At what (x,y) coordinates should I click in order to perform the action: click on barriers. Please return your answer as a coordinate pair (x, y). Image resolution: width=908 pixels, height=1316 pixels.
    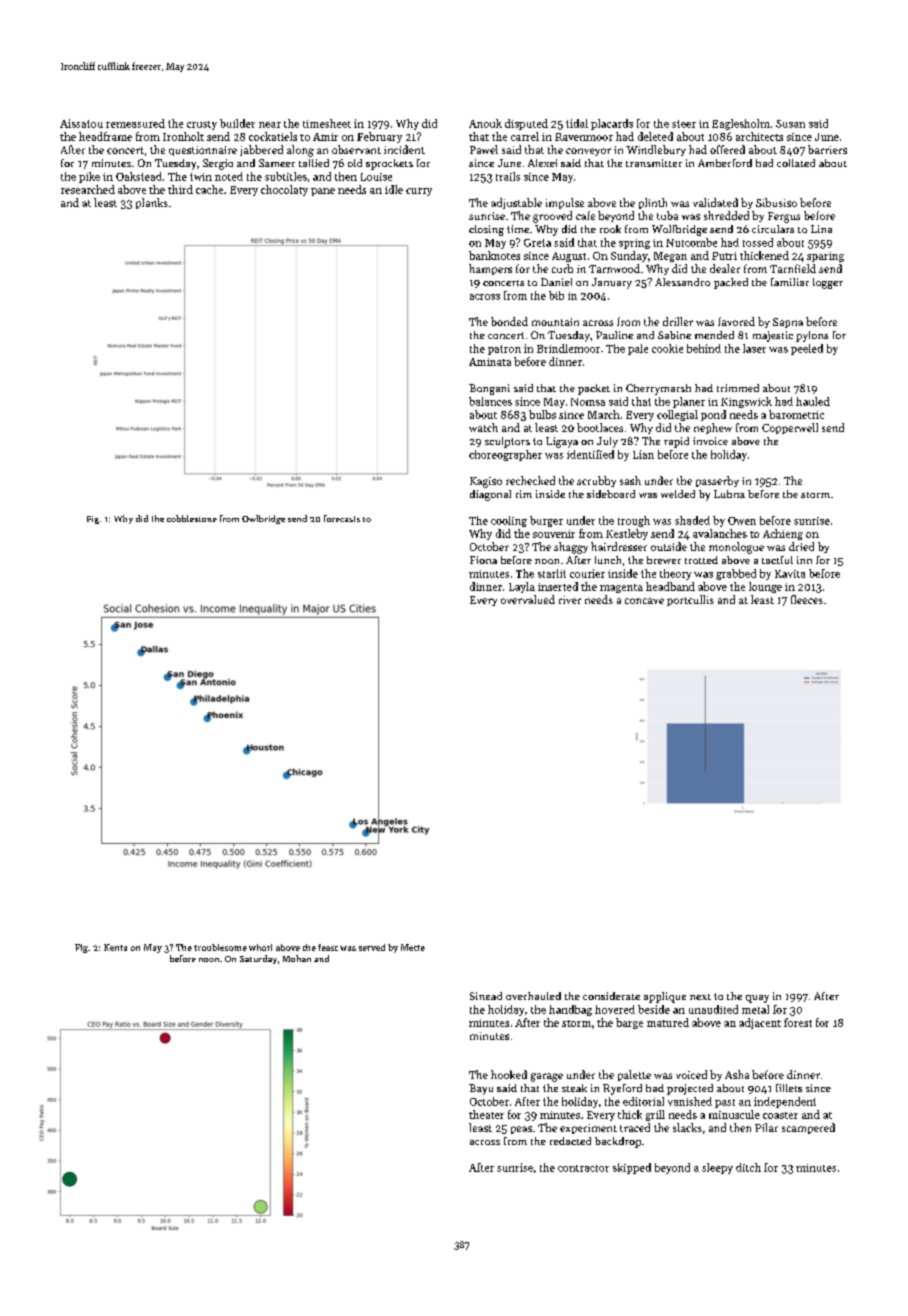
    Looking at the image, I should click on (827, 149).
